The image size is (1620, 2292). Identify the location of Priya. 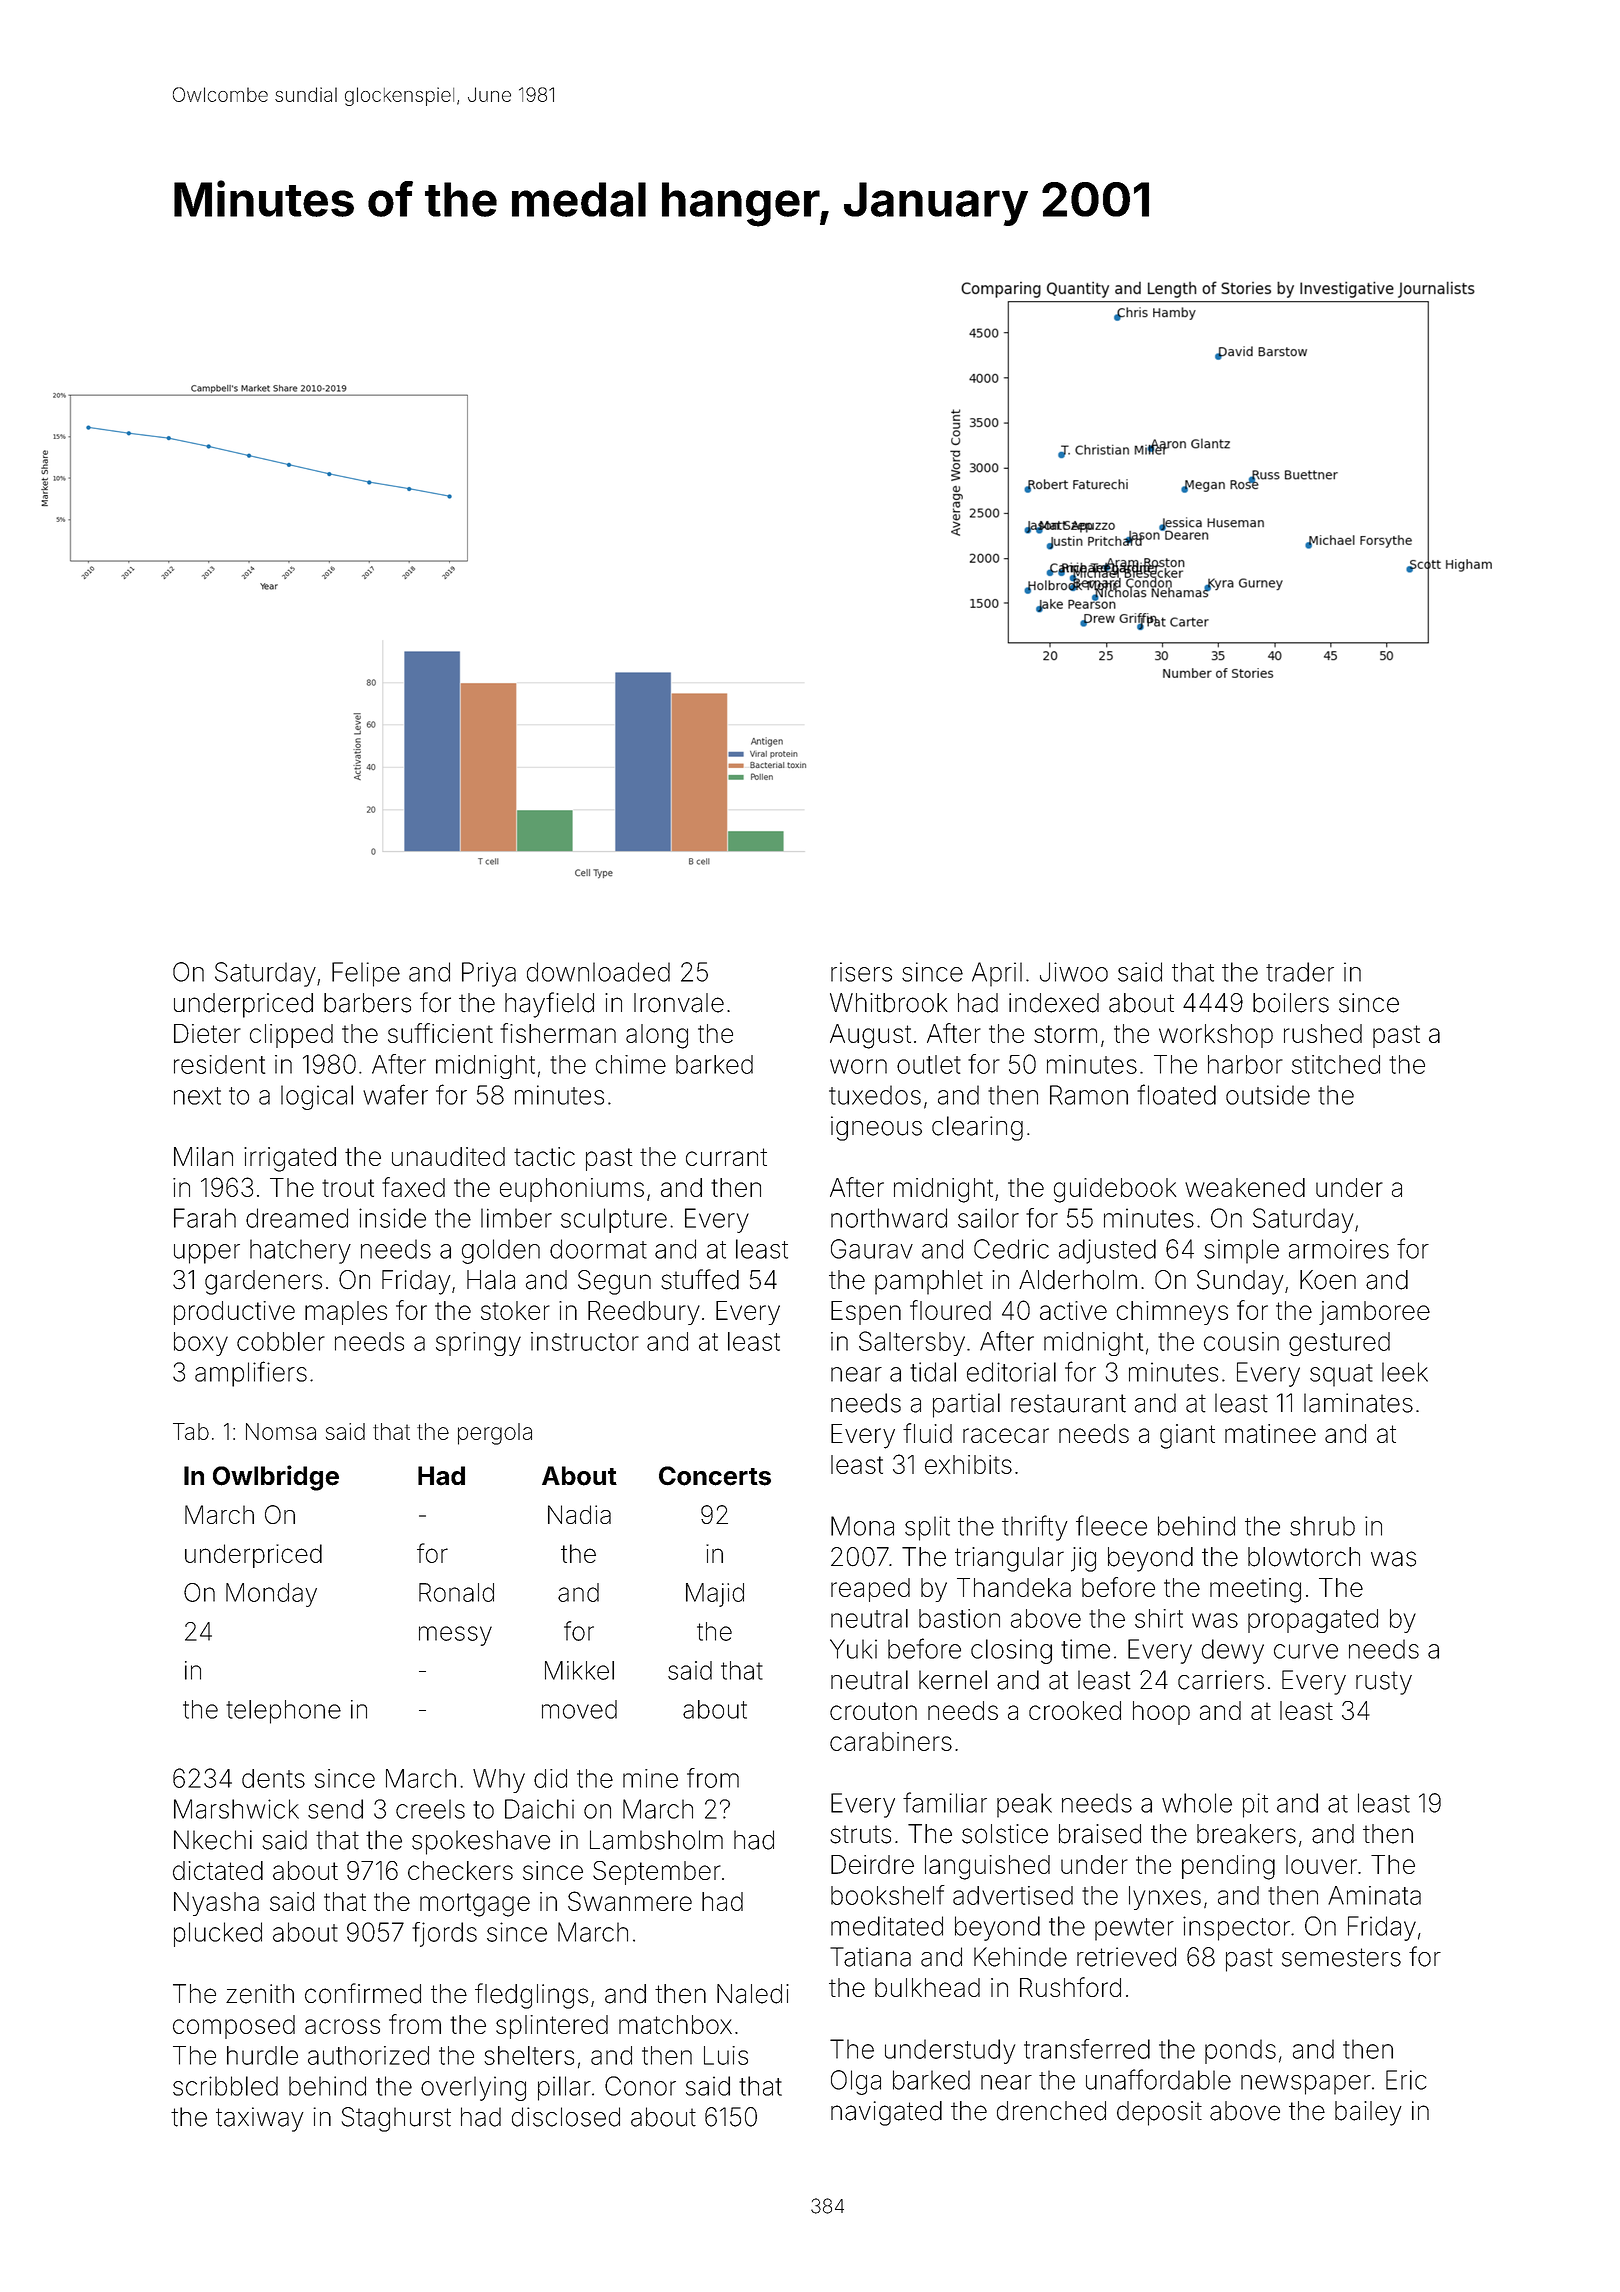
(489, 974).
